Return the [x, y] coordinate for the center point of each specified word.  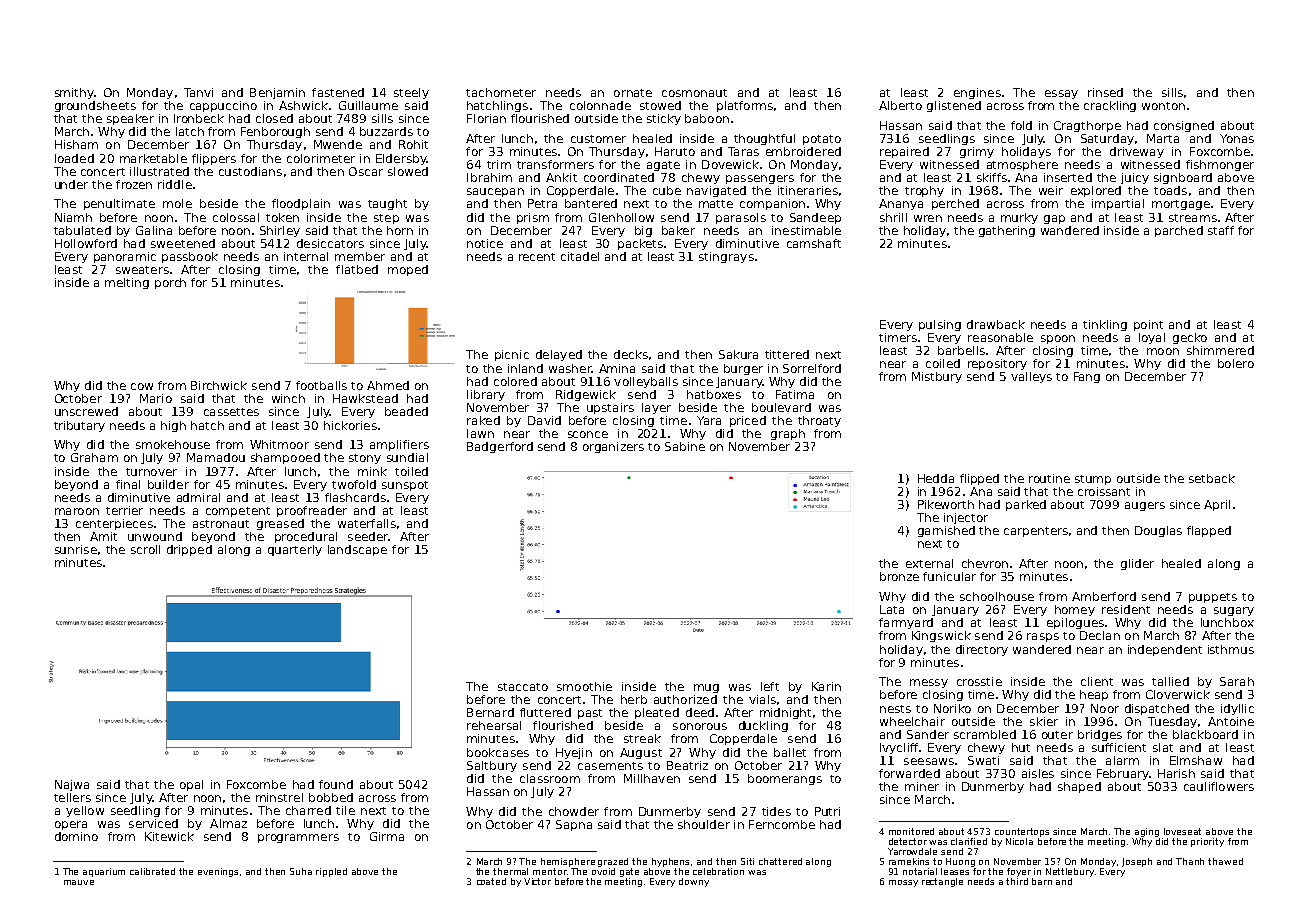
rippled [331, 872]
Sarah [1237, 681]
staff [1221, 230]
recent [537, 257]
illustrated [159, 171]
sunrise [76, 549]
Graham [94, 457]
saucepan [495, 192]
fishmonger [1220, 165]
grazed [613, 862]
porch [170, 283]
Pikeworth [946, 504]
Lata [892, 609]
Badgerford [500, 447]
